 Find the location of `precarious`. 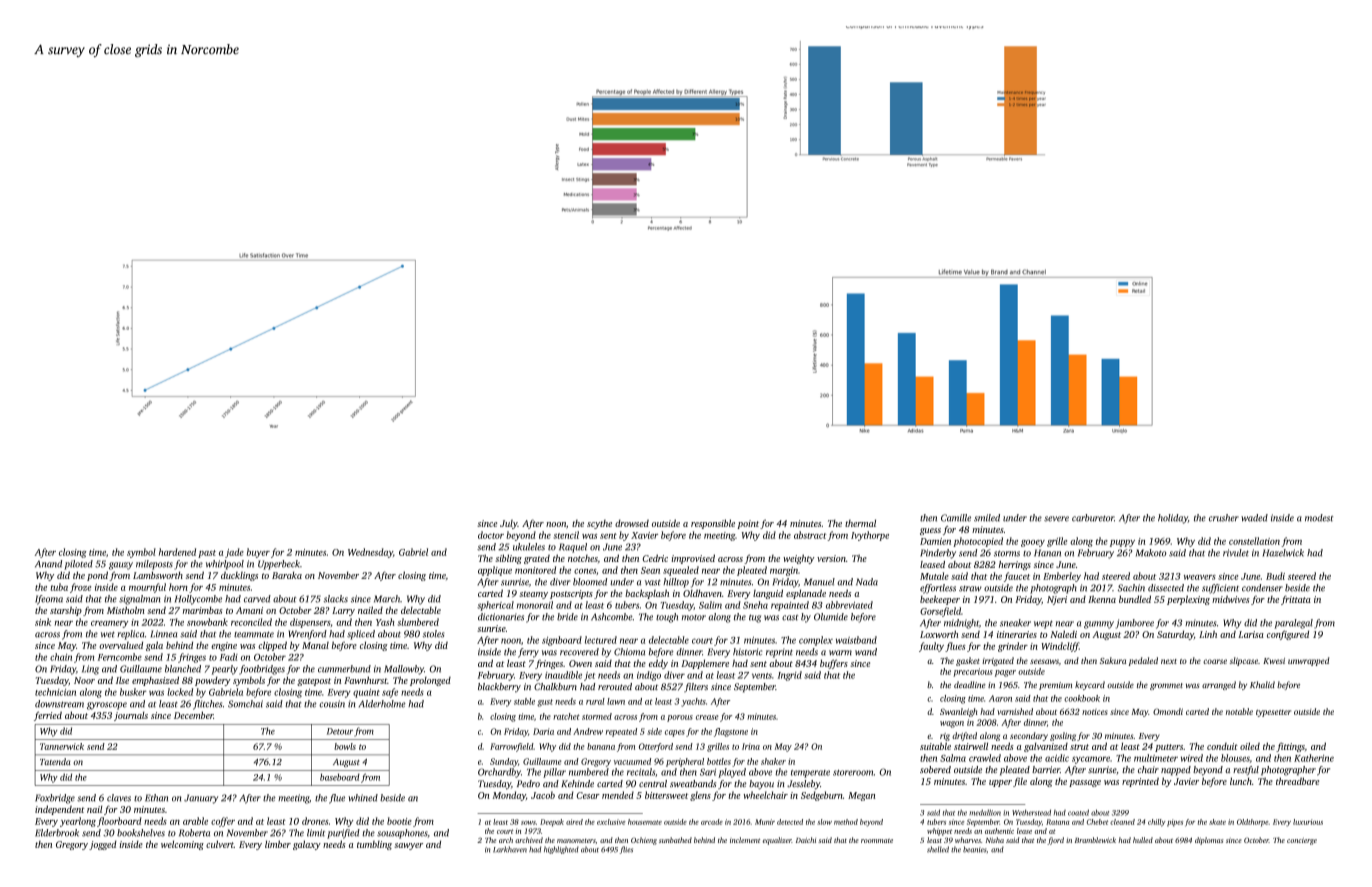

precarious is located at coordinates (973, 672).
